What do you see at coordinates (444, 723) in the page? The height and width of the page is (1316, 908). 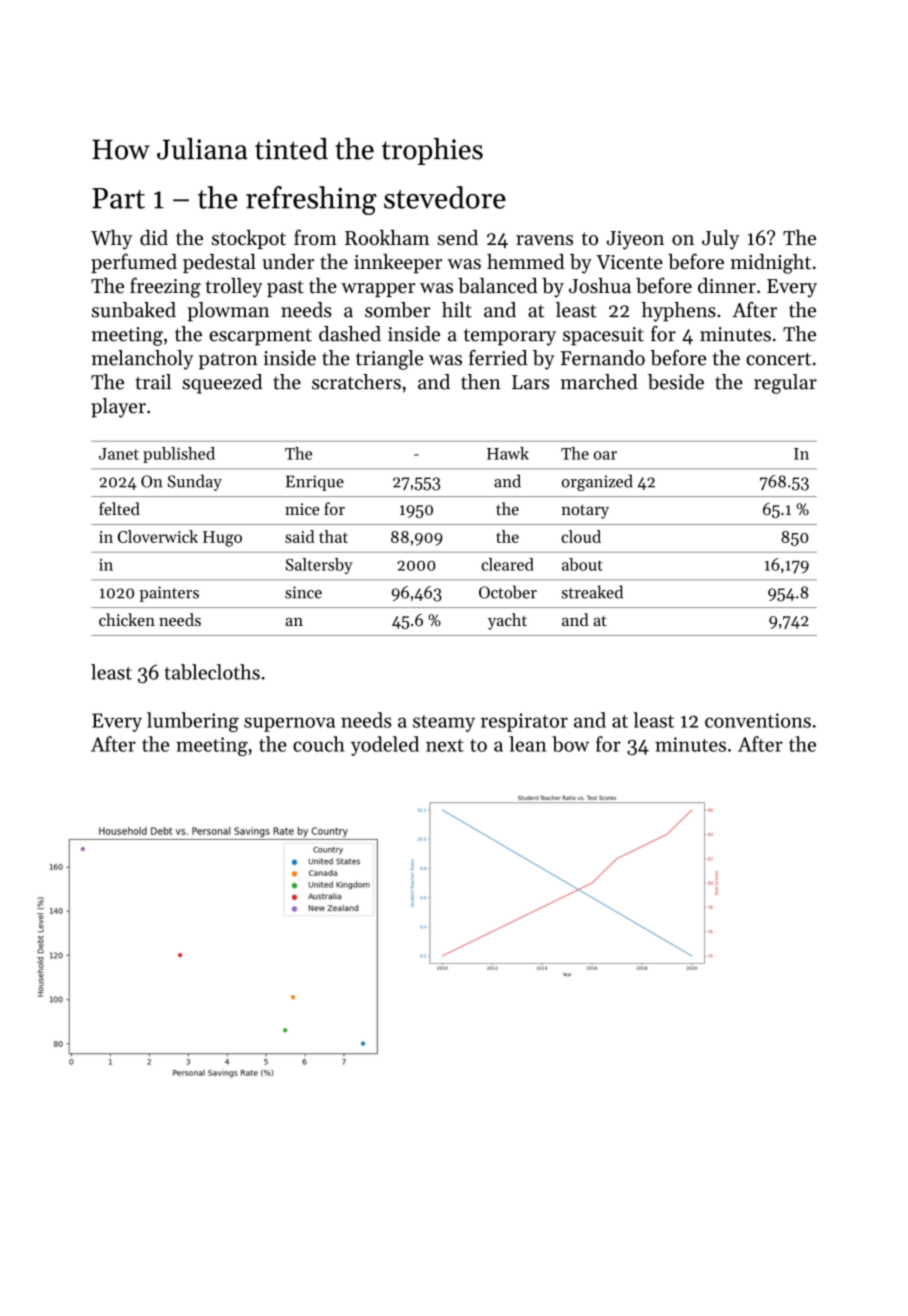 I see `steamy` at bounding box center [444, 723].
